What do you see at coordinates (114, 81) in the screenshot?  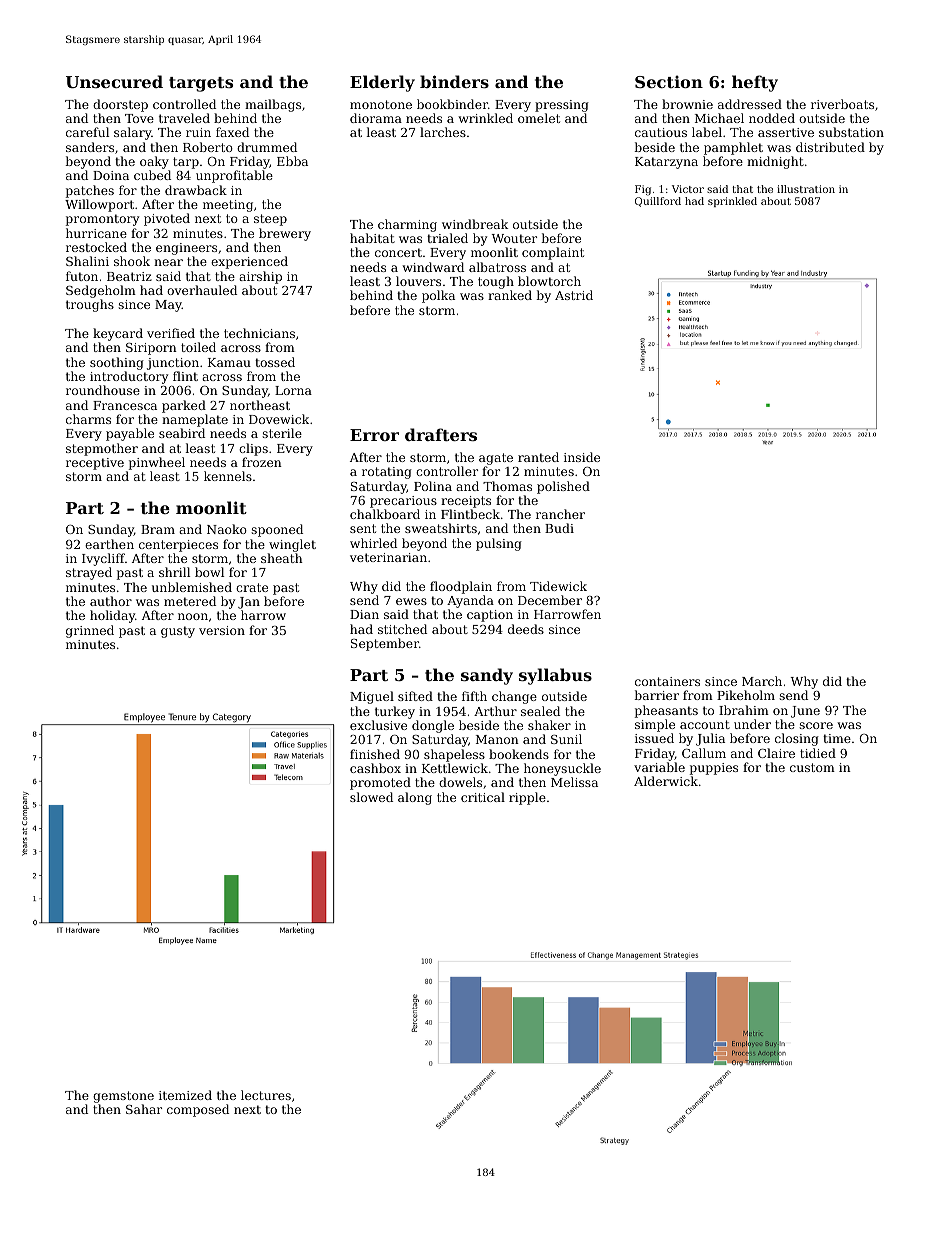 I see `Unsecured` at bounding box center [114, 81].
